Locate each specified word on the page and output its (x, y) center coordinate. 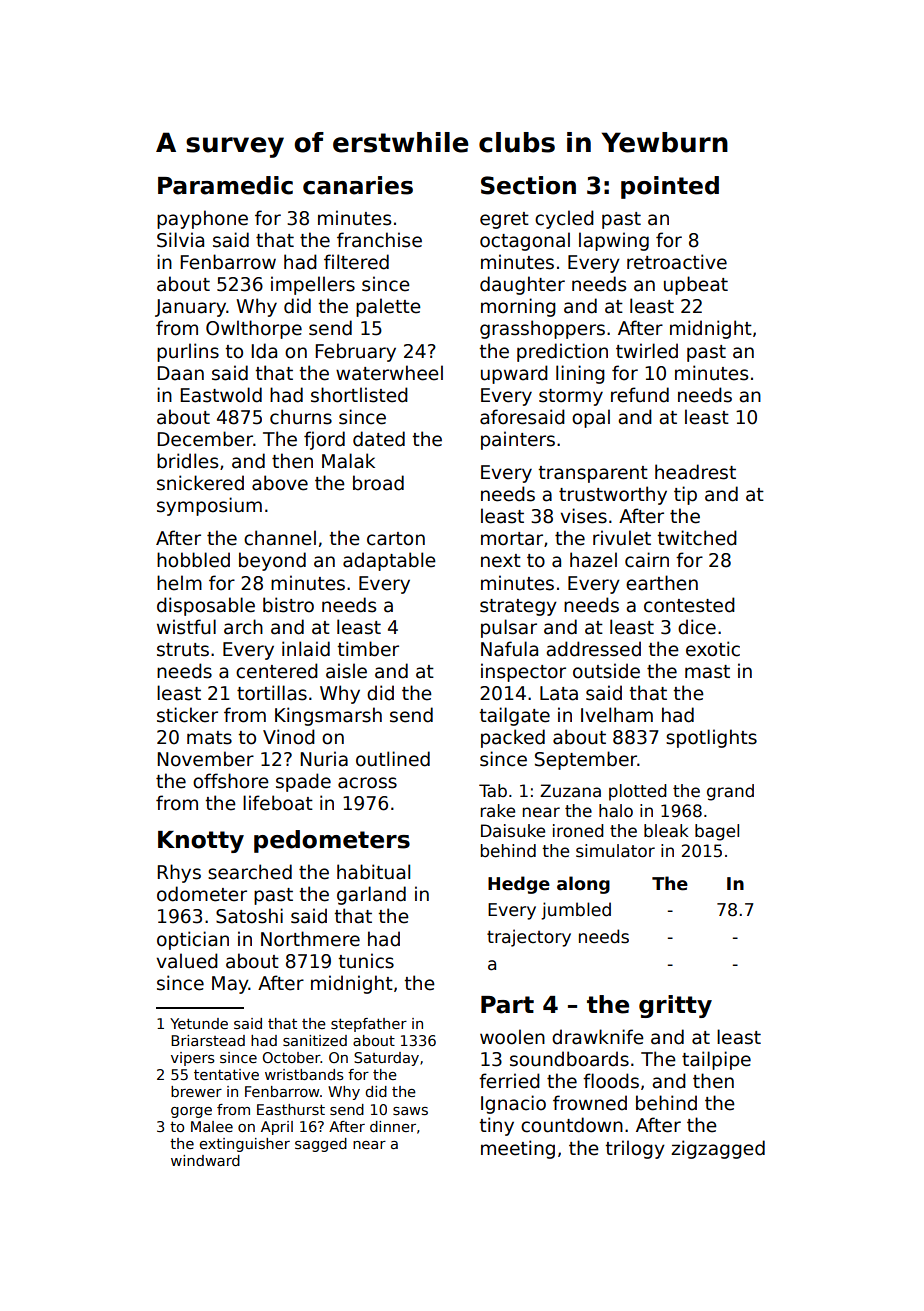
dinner (393, 1126)
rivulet (622, 538)
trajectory (529, 938)
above (280, 483)
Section (528, 185)
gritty (675, 1006)
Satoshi (249, 916)
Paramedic (225, 185)
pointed (670, 187)
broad (378, 483)
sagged (321, 1145)
